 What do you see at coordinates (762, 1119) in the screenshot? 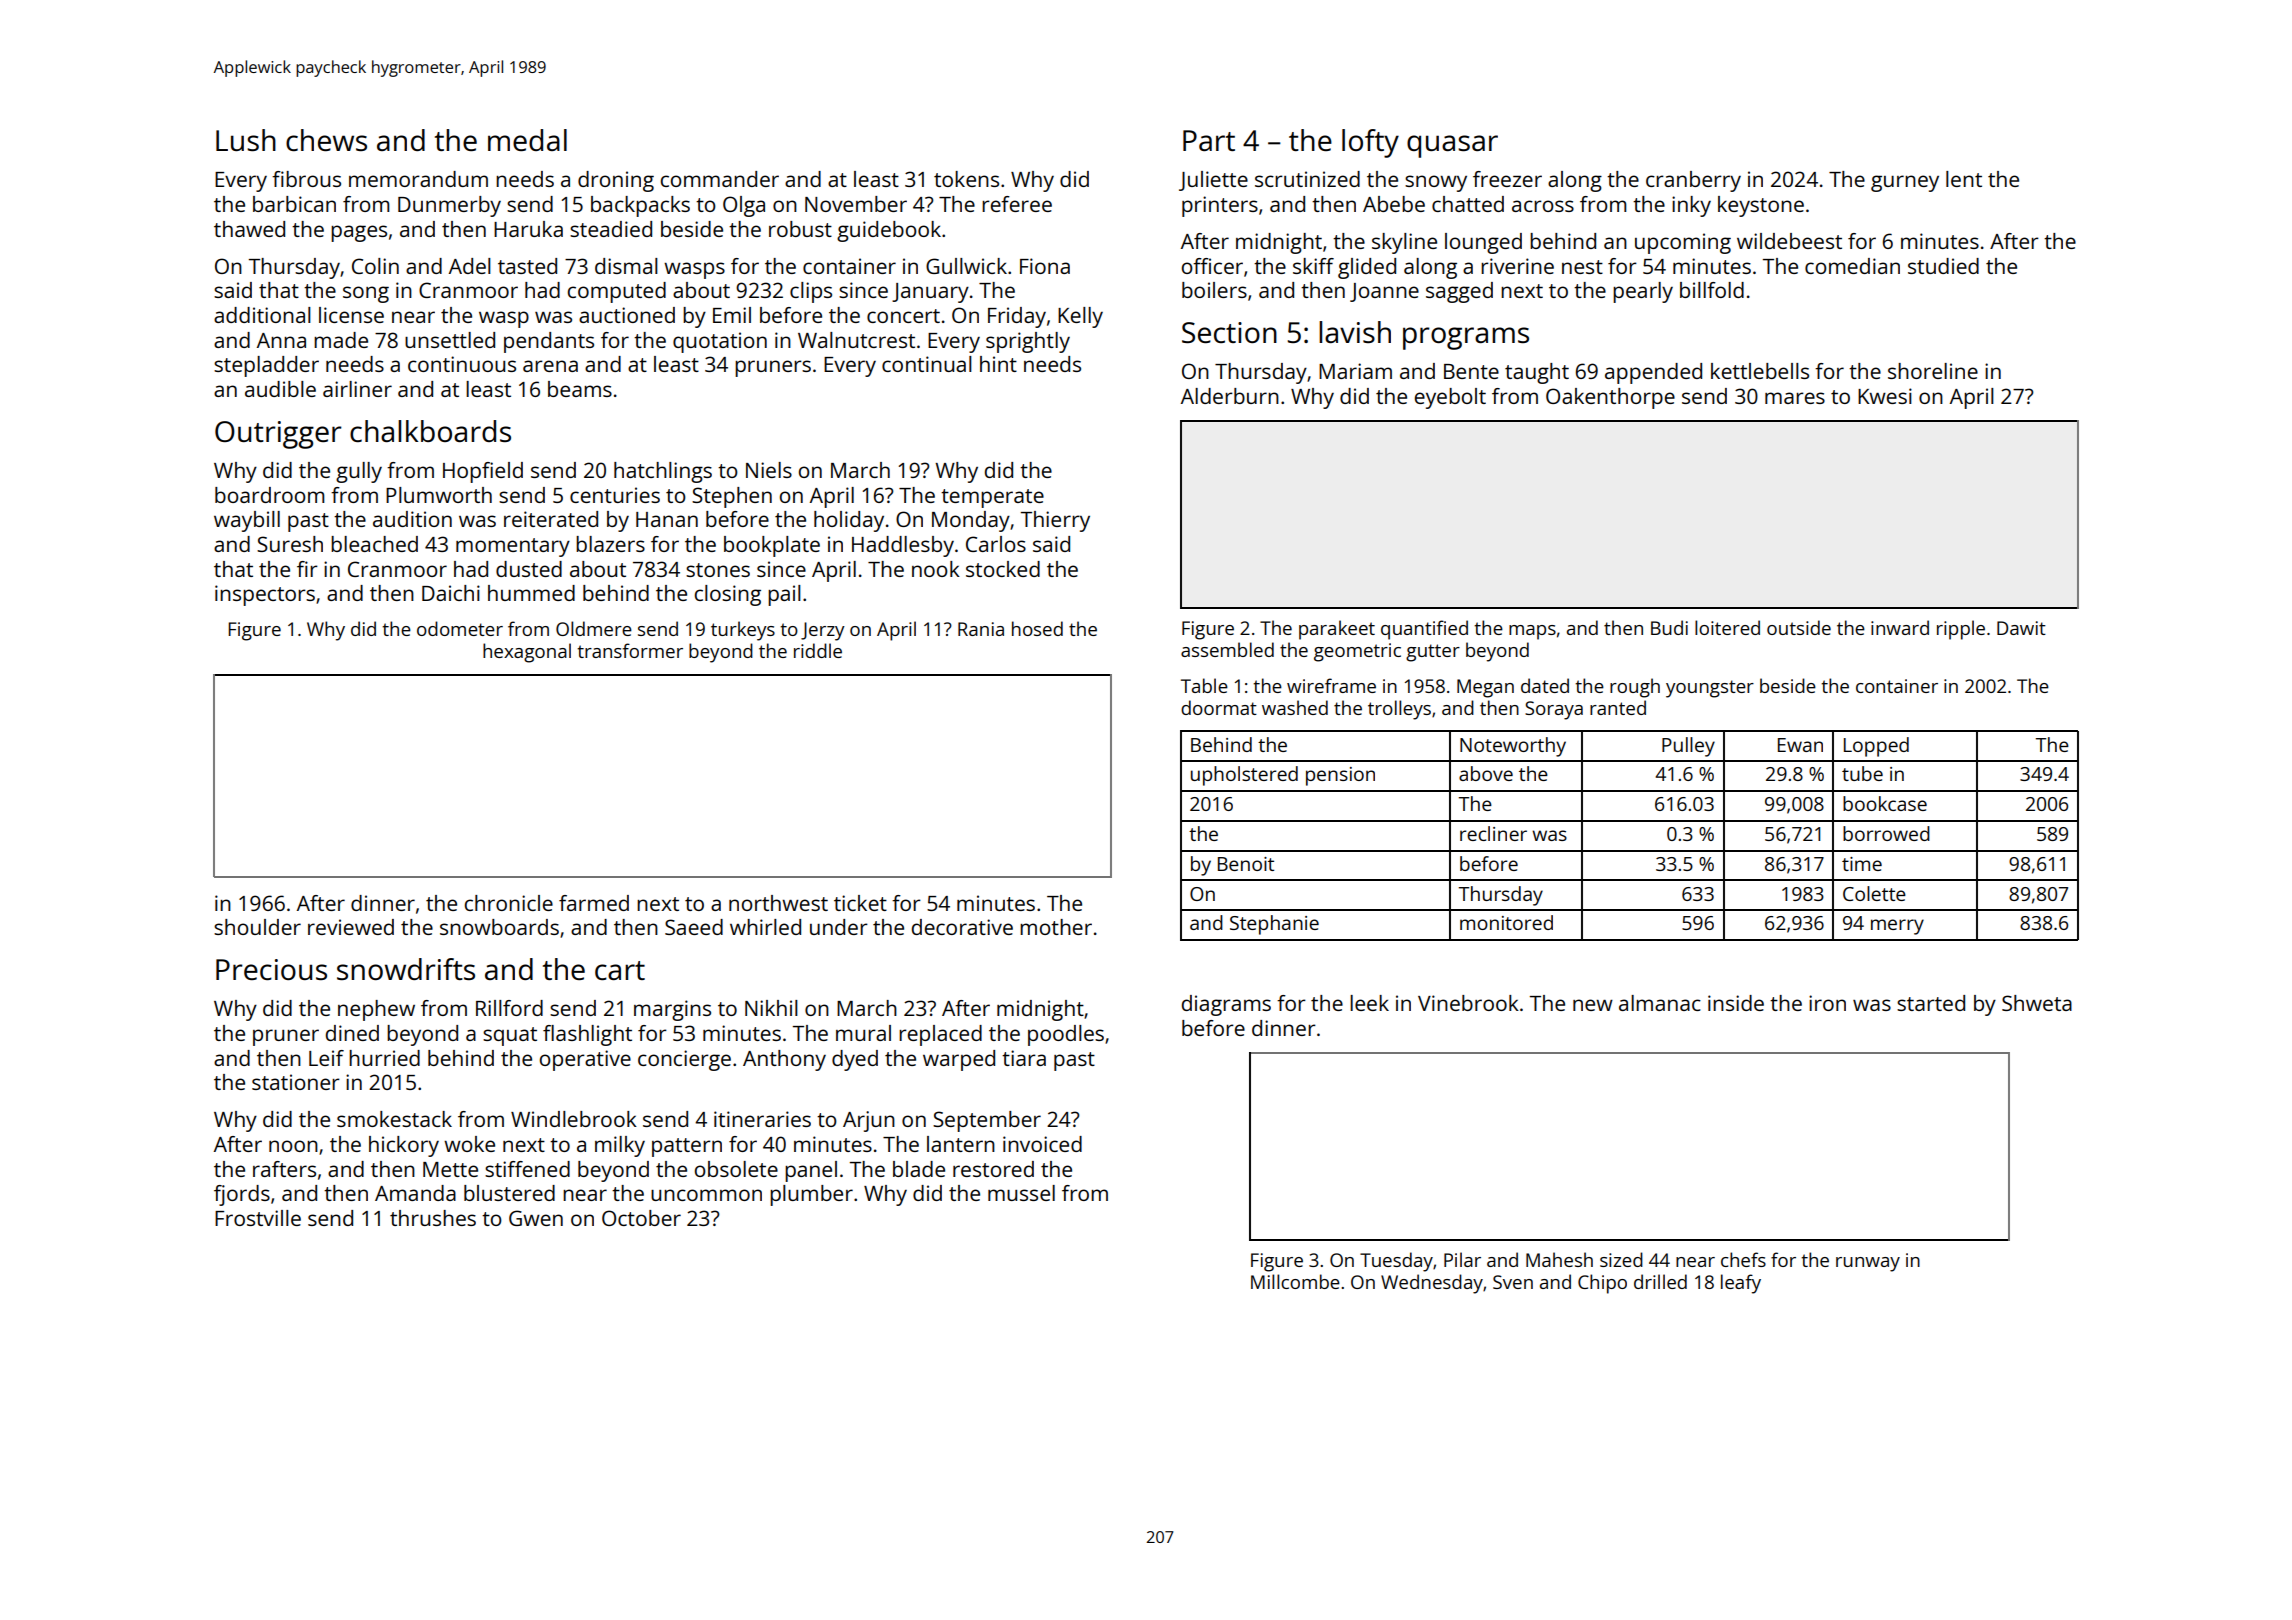
I see `itineraries` at bounding box center [762, 1119].
